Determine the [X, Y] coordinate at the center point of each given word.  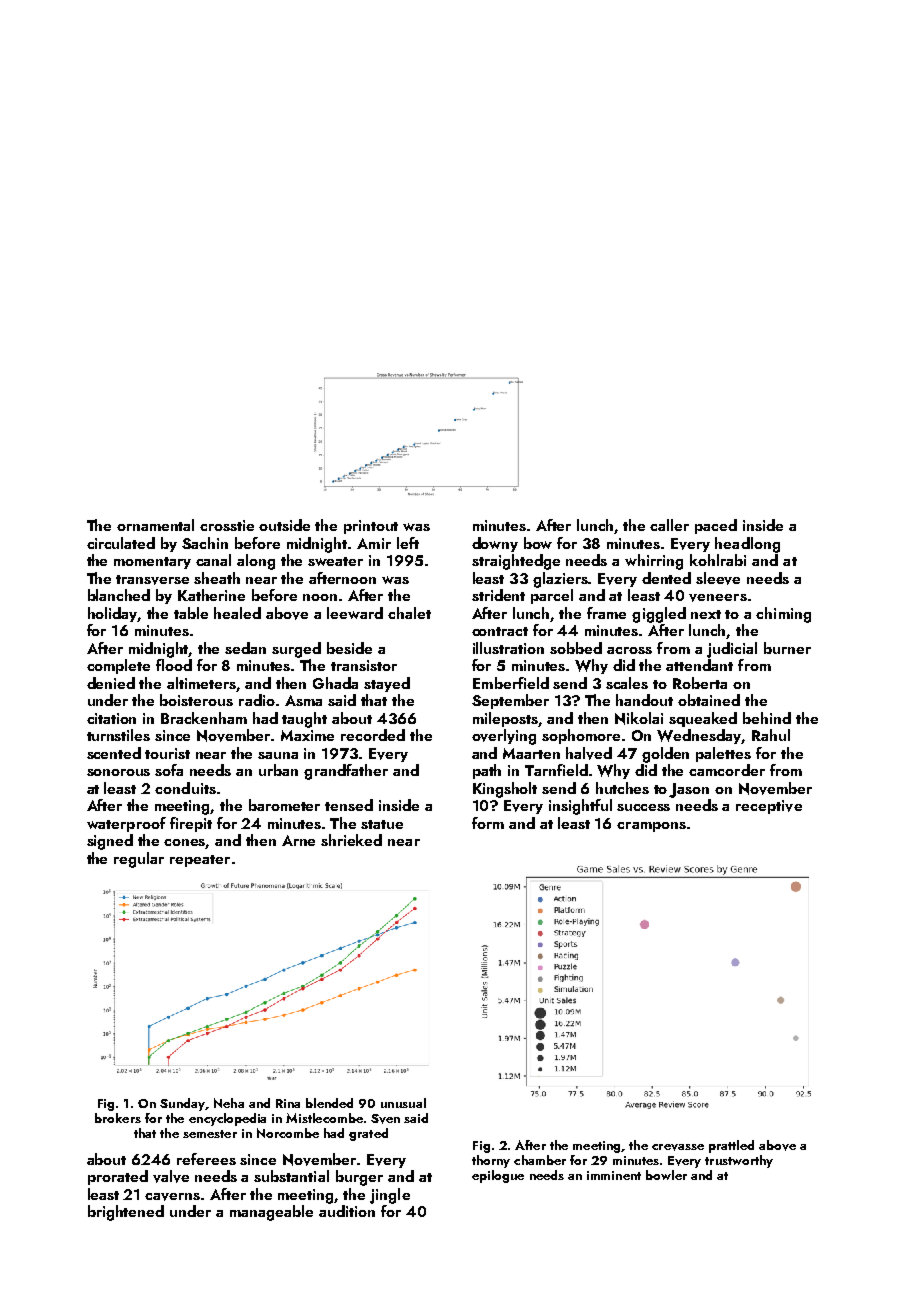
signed [110, 842]
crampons [651, 827]
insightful [580, 807]
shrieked [351, 840]
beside [349, 648]
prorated [118, 1177]
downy [495, 544]
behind [767, 718]
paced [716, 526]
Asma [303, 700]
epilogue [498, 1176]
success [643, 807]
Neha [229, 1103]
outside [284, 525]
